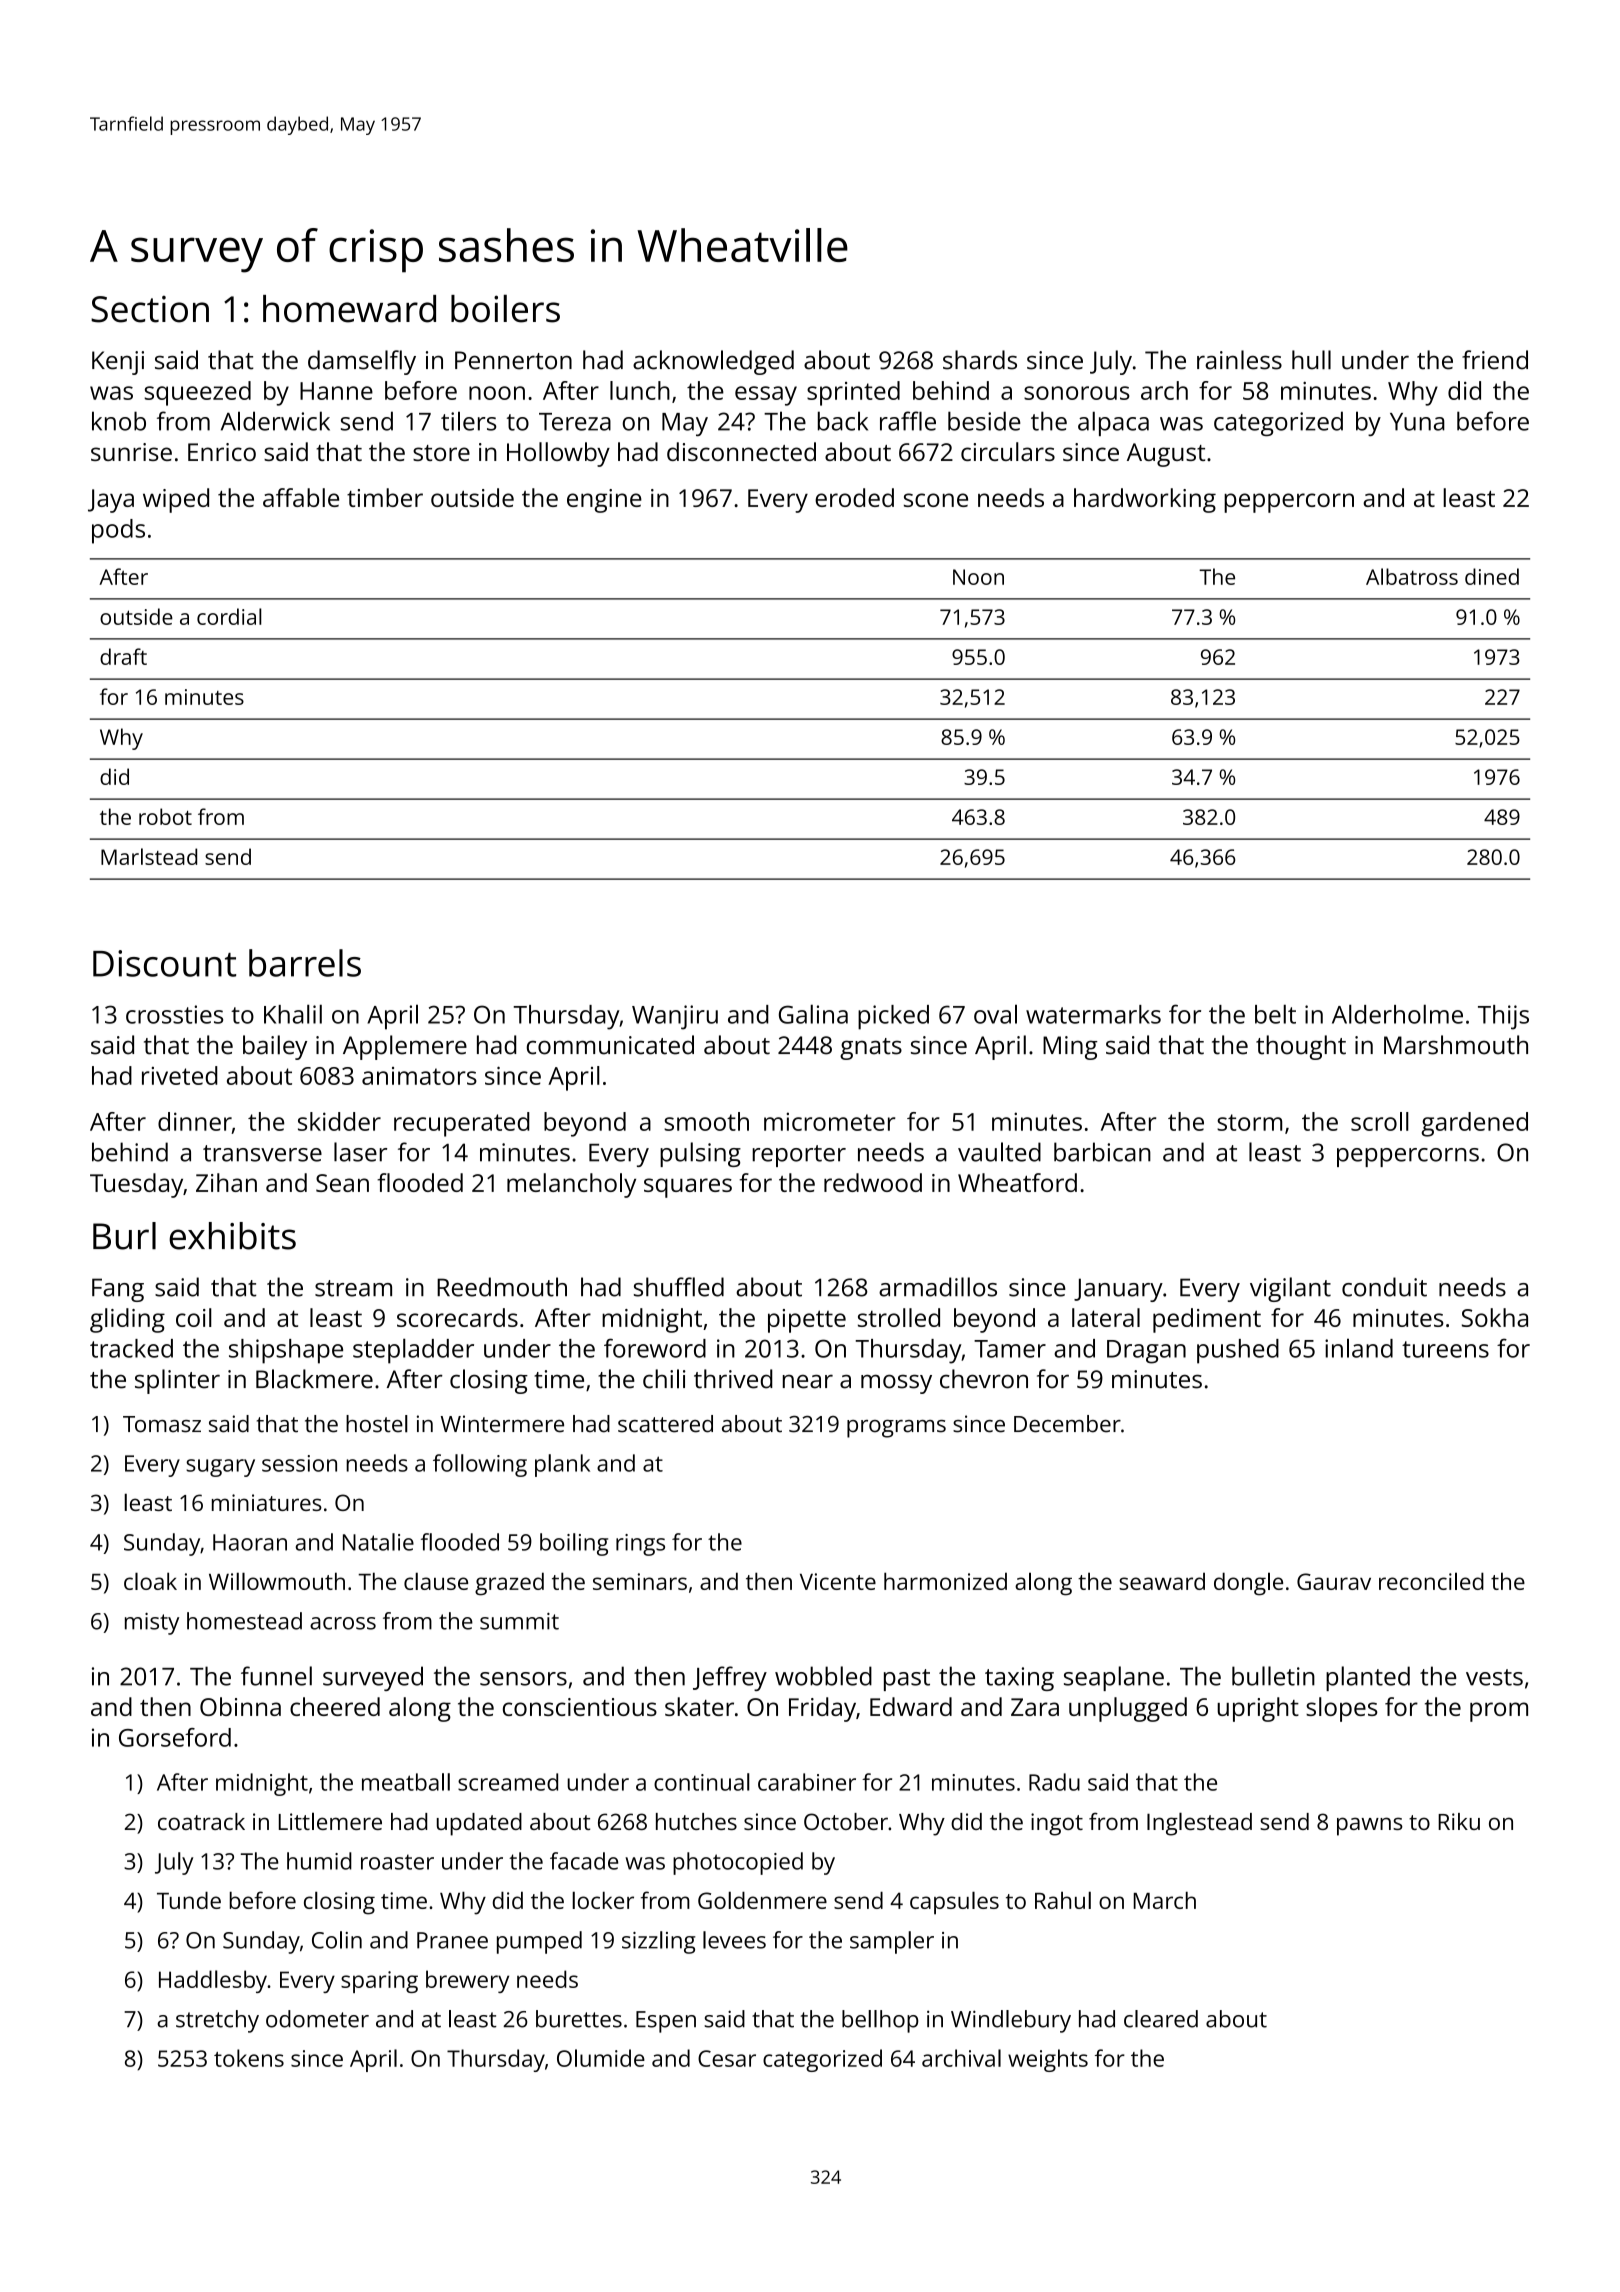  What do you see at coordinates (1207, 1320) in the screenshot?
I see `pediment` at bounding box center [1207, 1320].
